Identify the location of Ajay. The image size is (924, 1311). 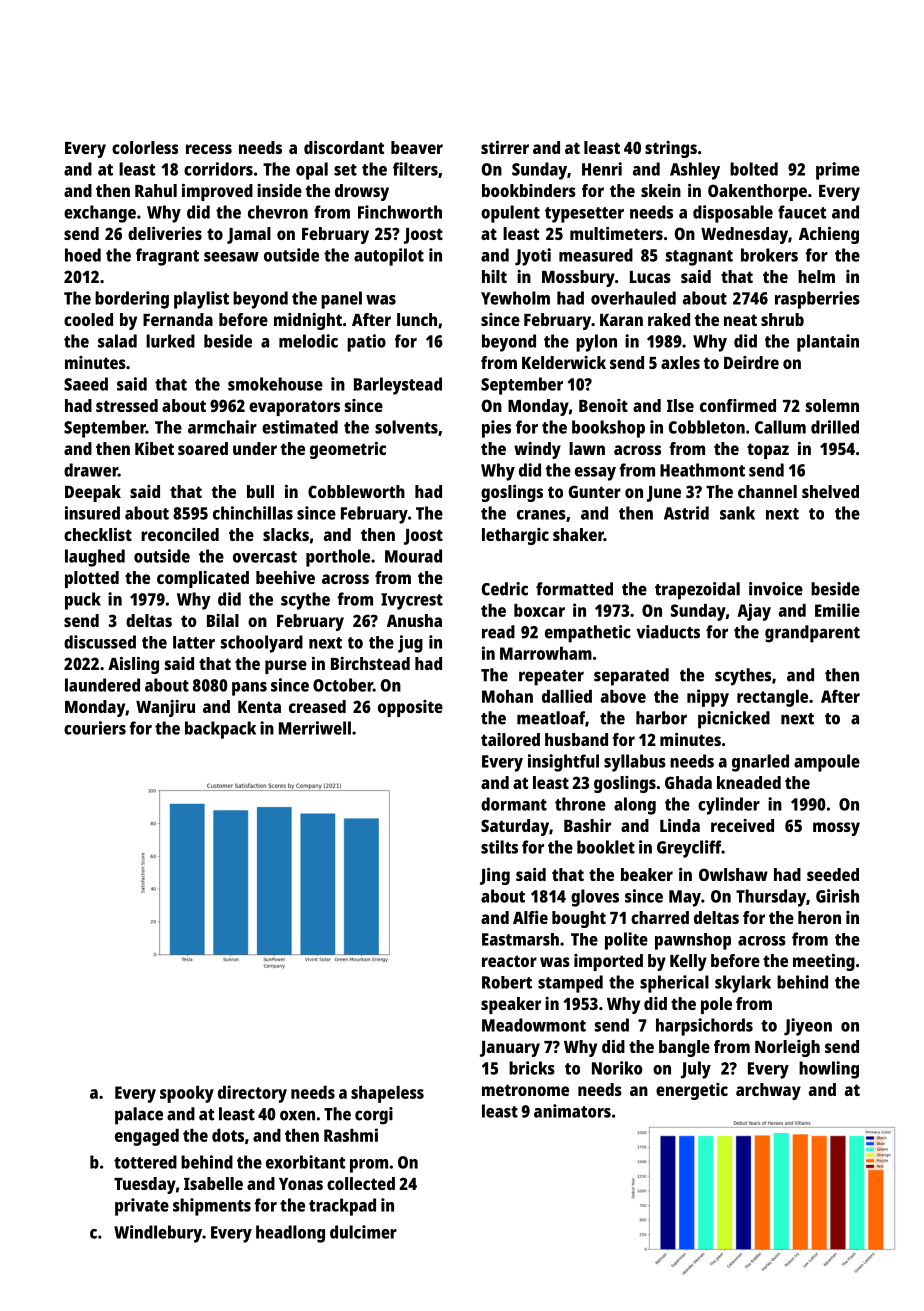
(754, 612).
